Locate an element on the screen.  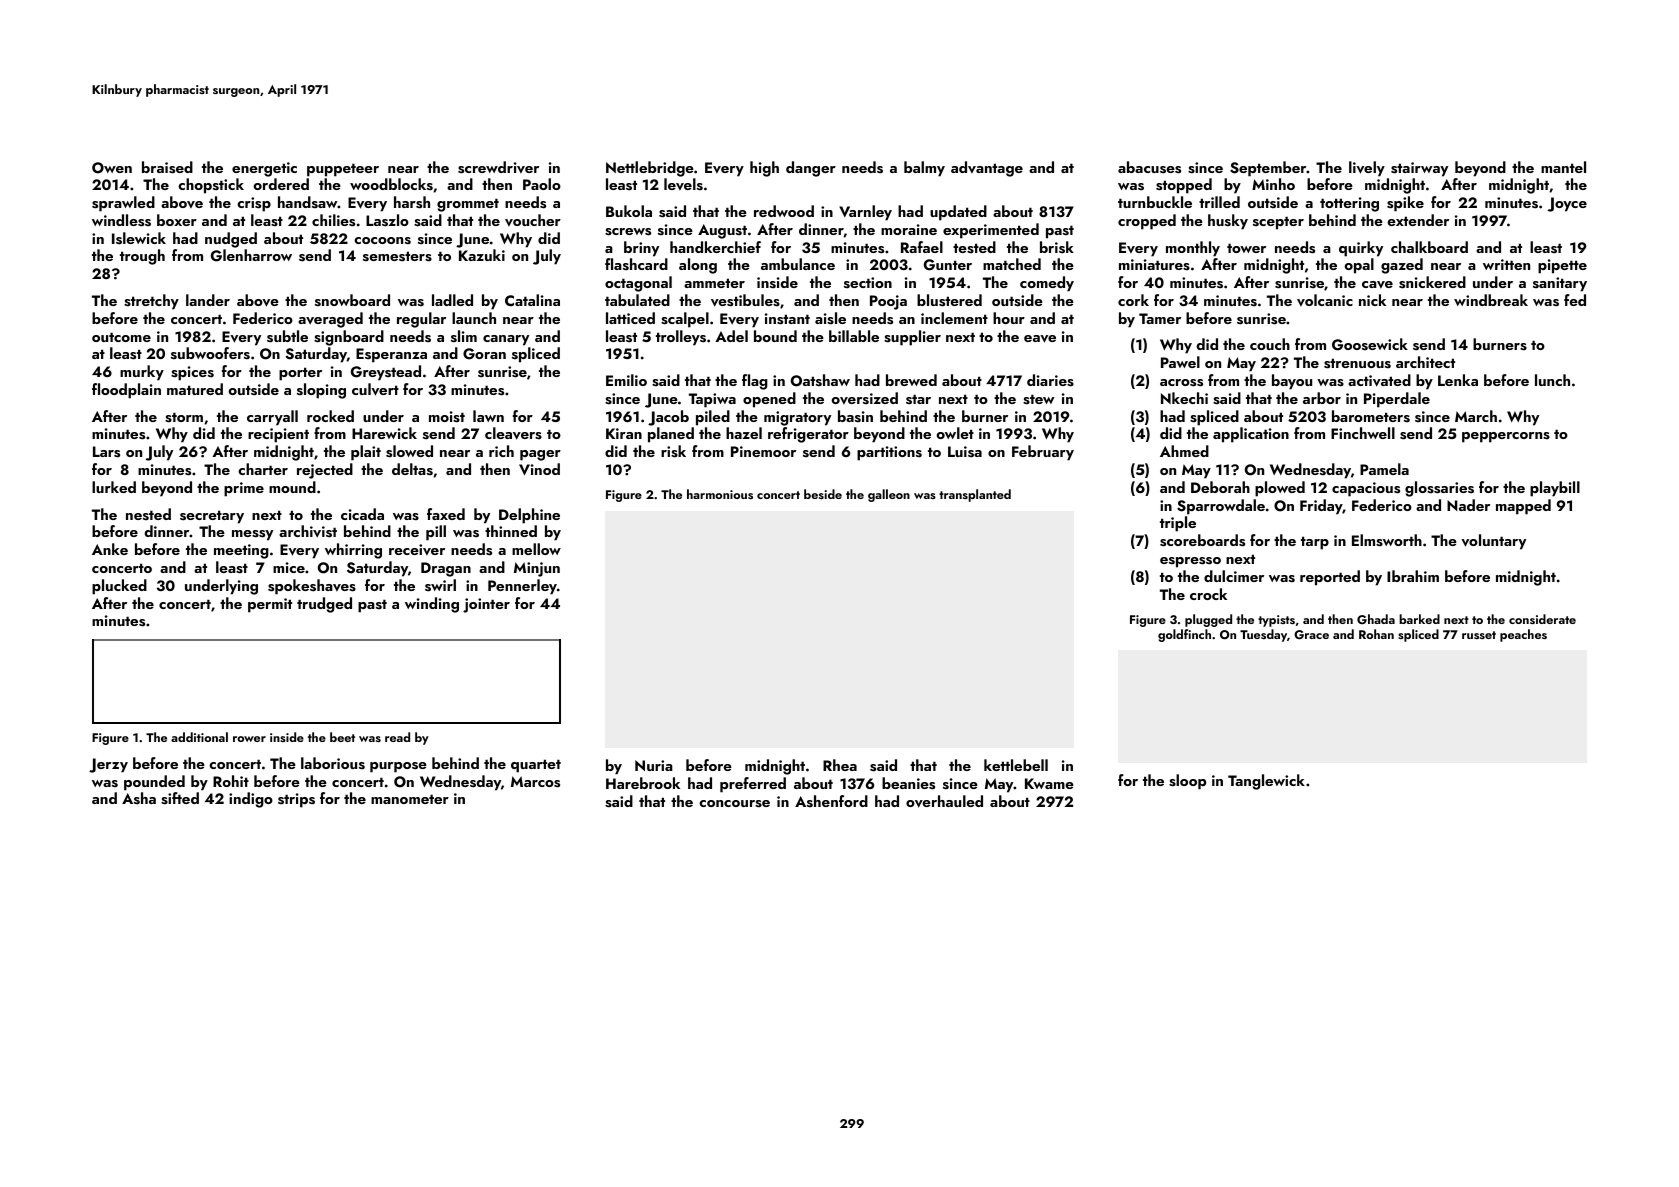
winding is located at coordinates (432, 605).
